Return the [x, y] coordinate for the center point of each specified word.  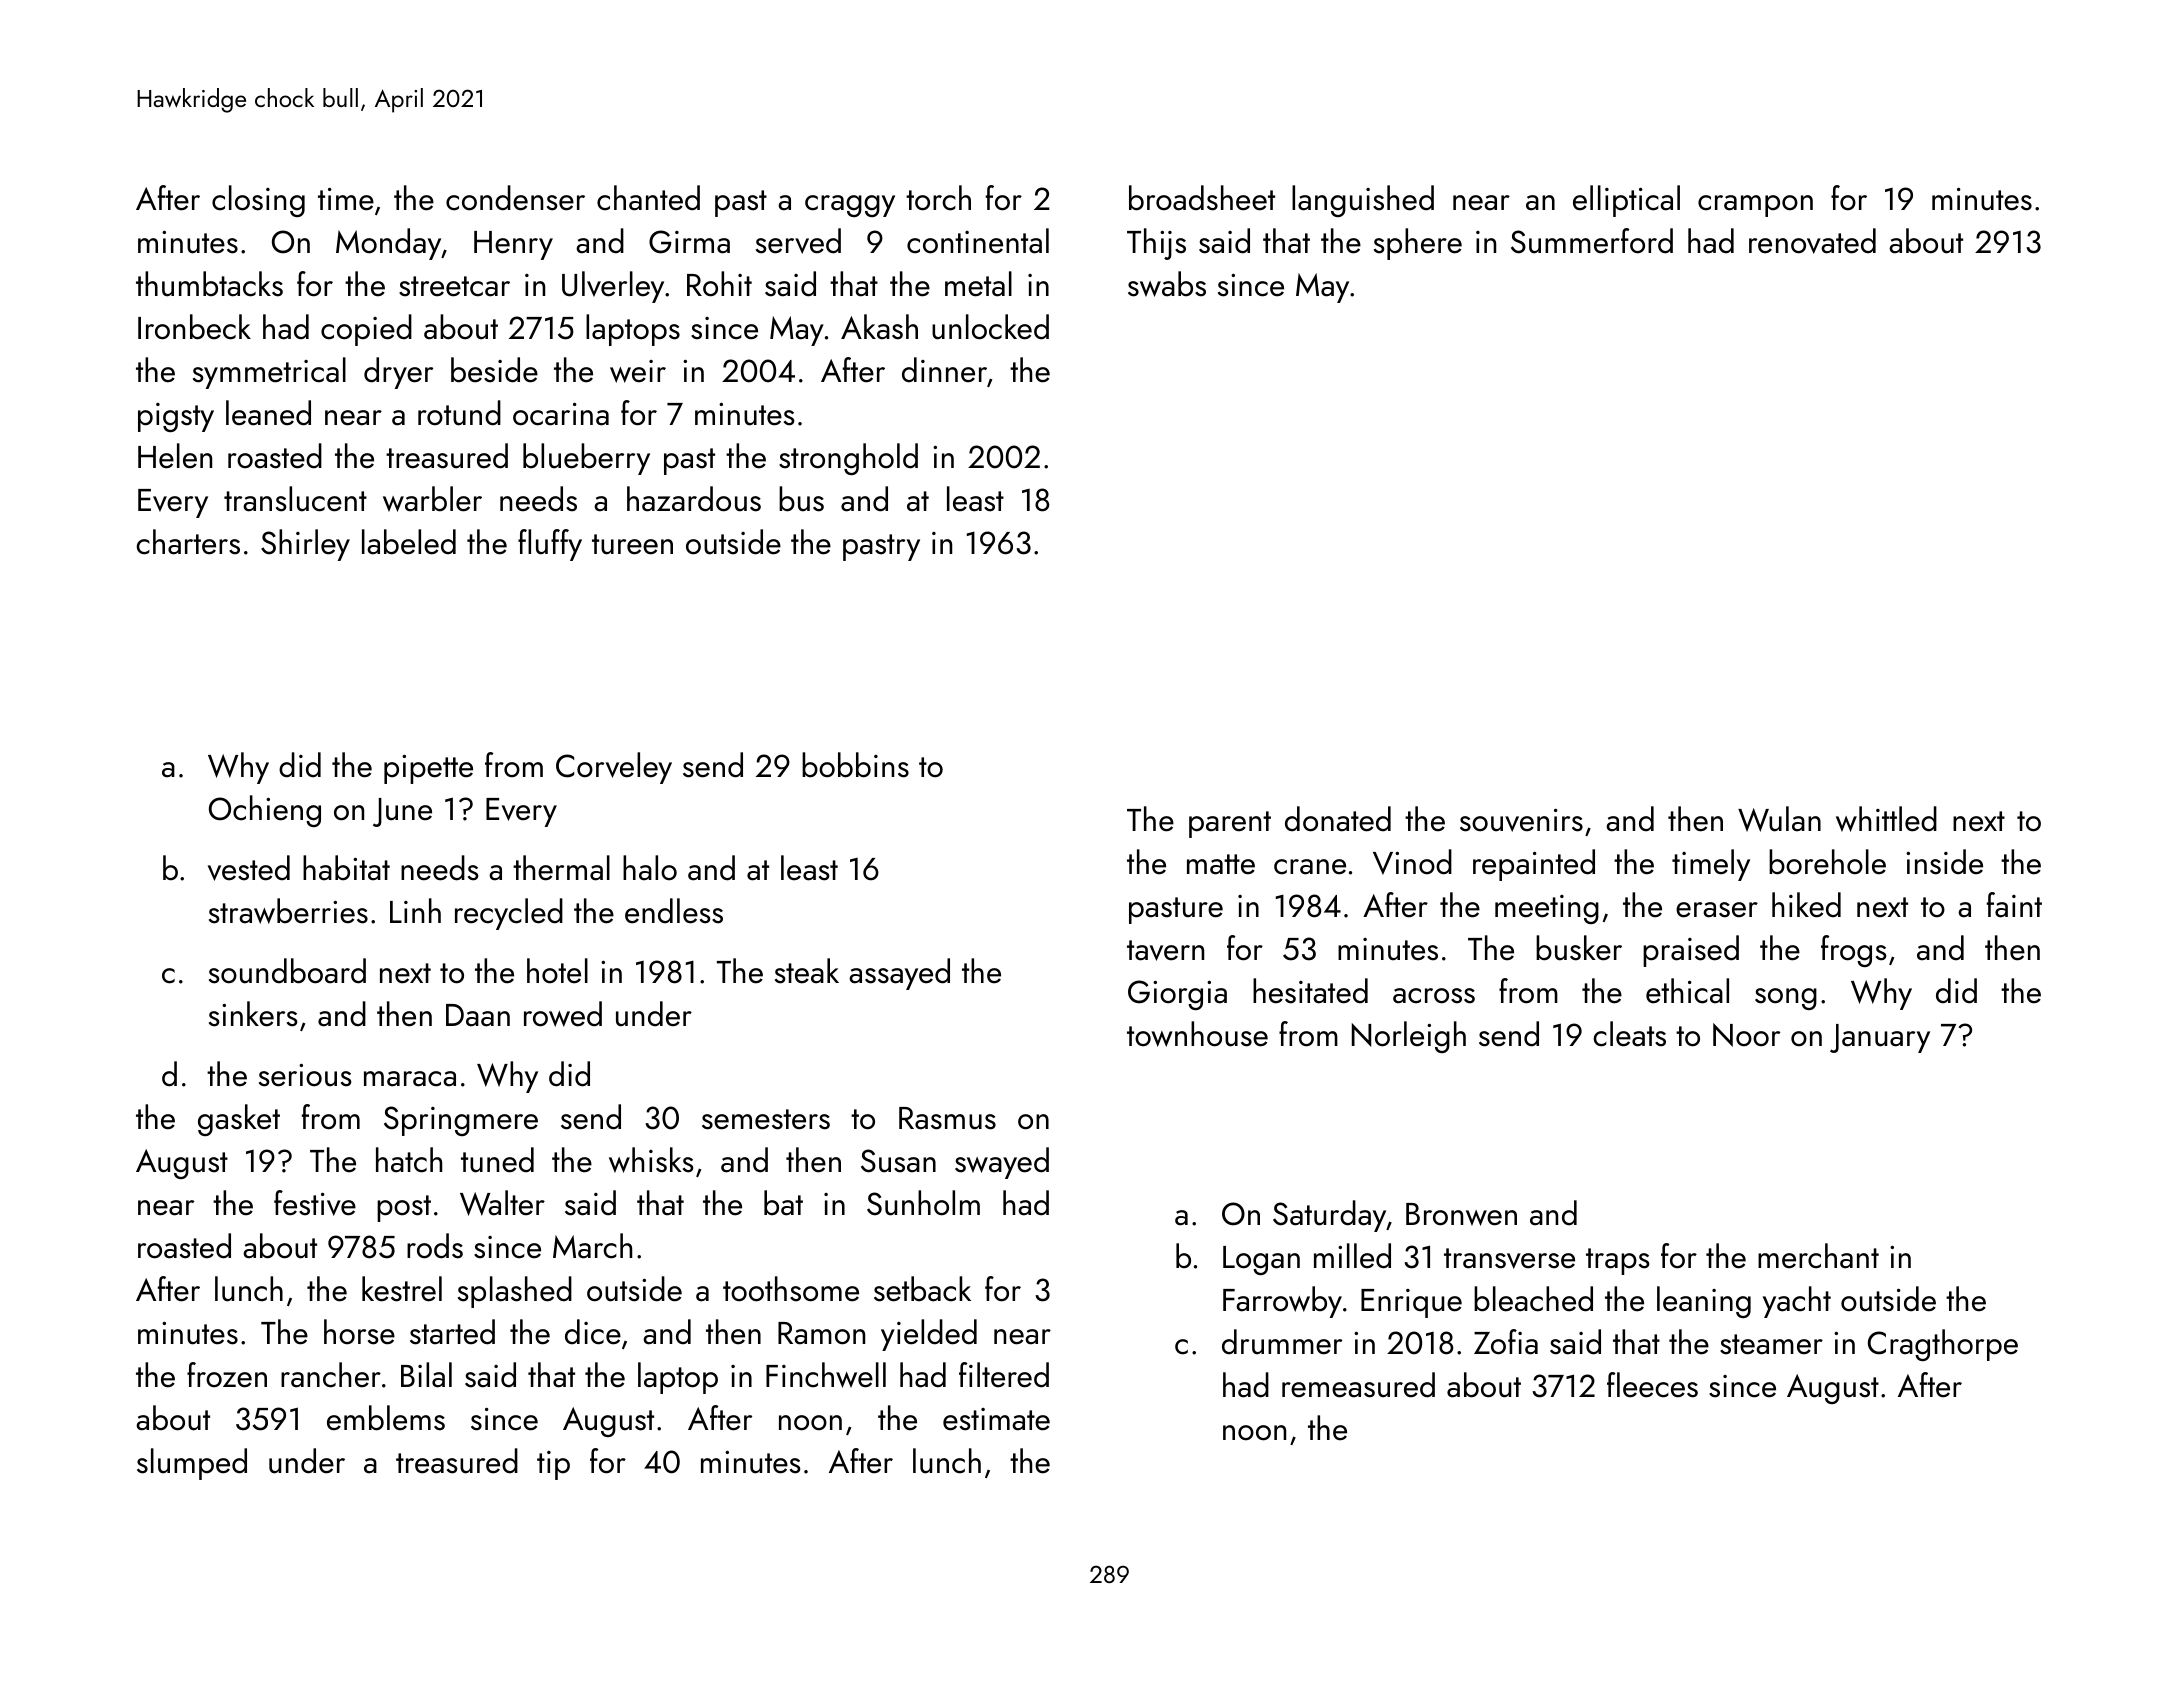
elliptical [1626, 201]
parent [1230, 824]
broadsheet [1202, 198]
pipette [428, 769]
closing [258, 201]
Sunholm [923, 1203]
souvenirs [1521, 820]
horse [359, 1332]
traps [1617, 1261]
